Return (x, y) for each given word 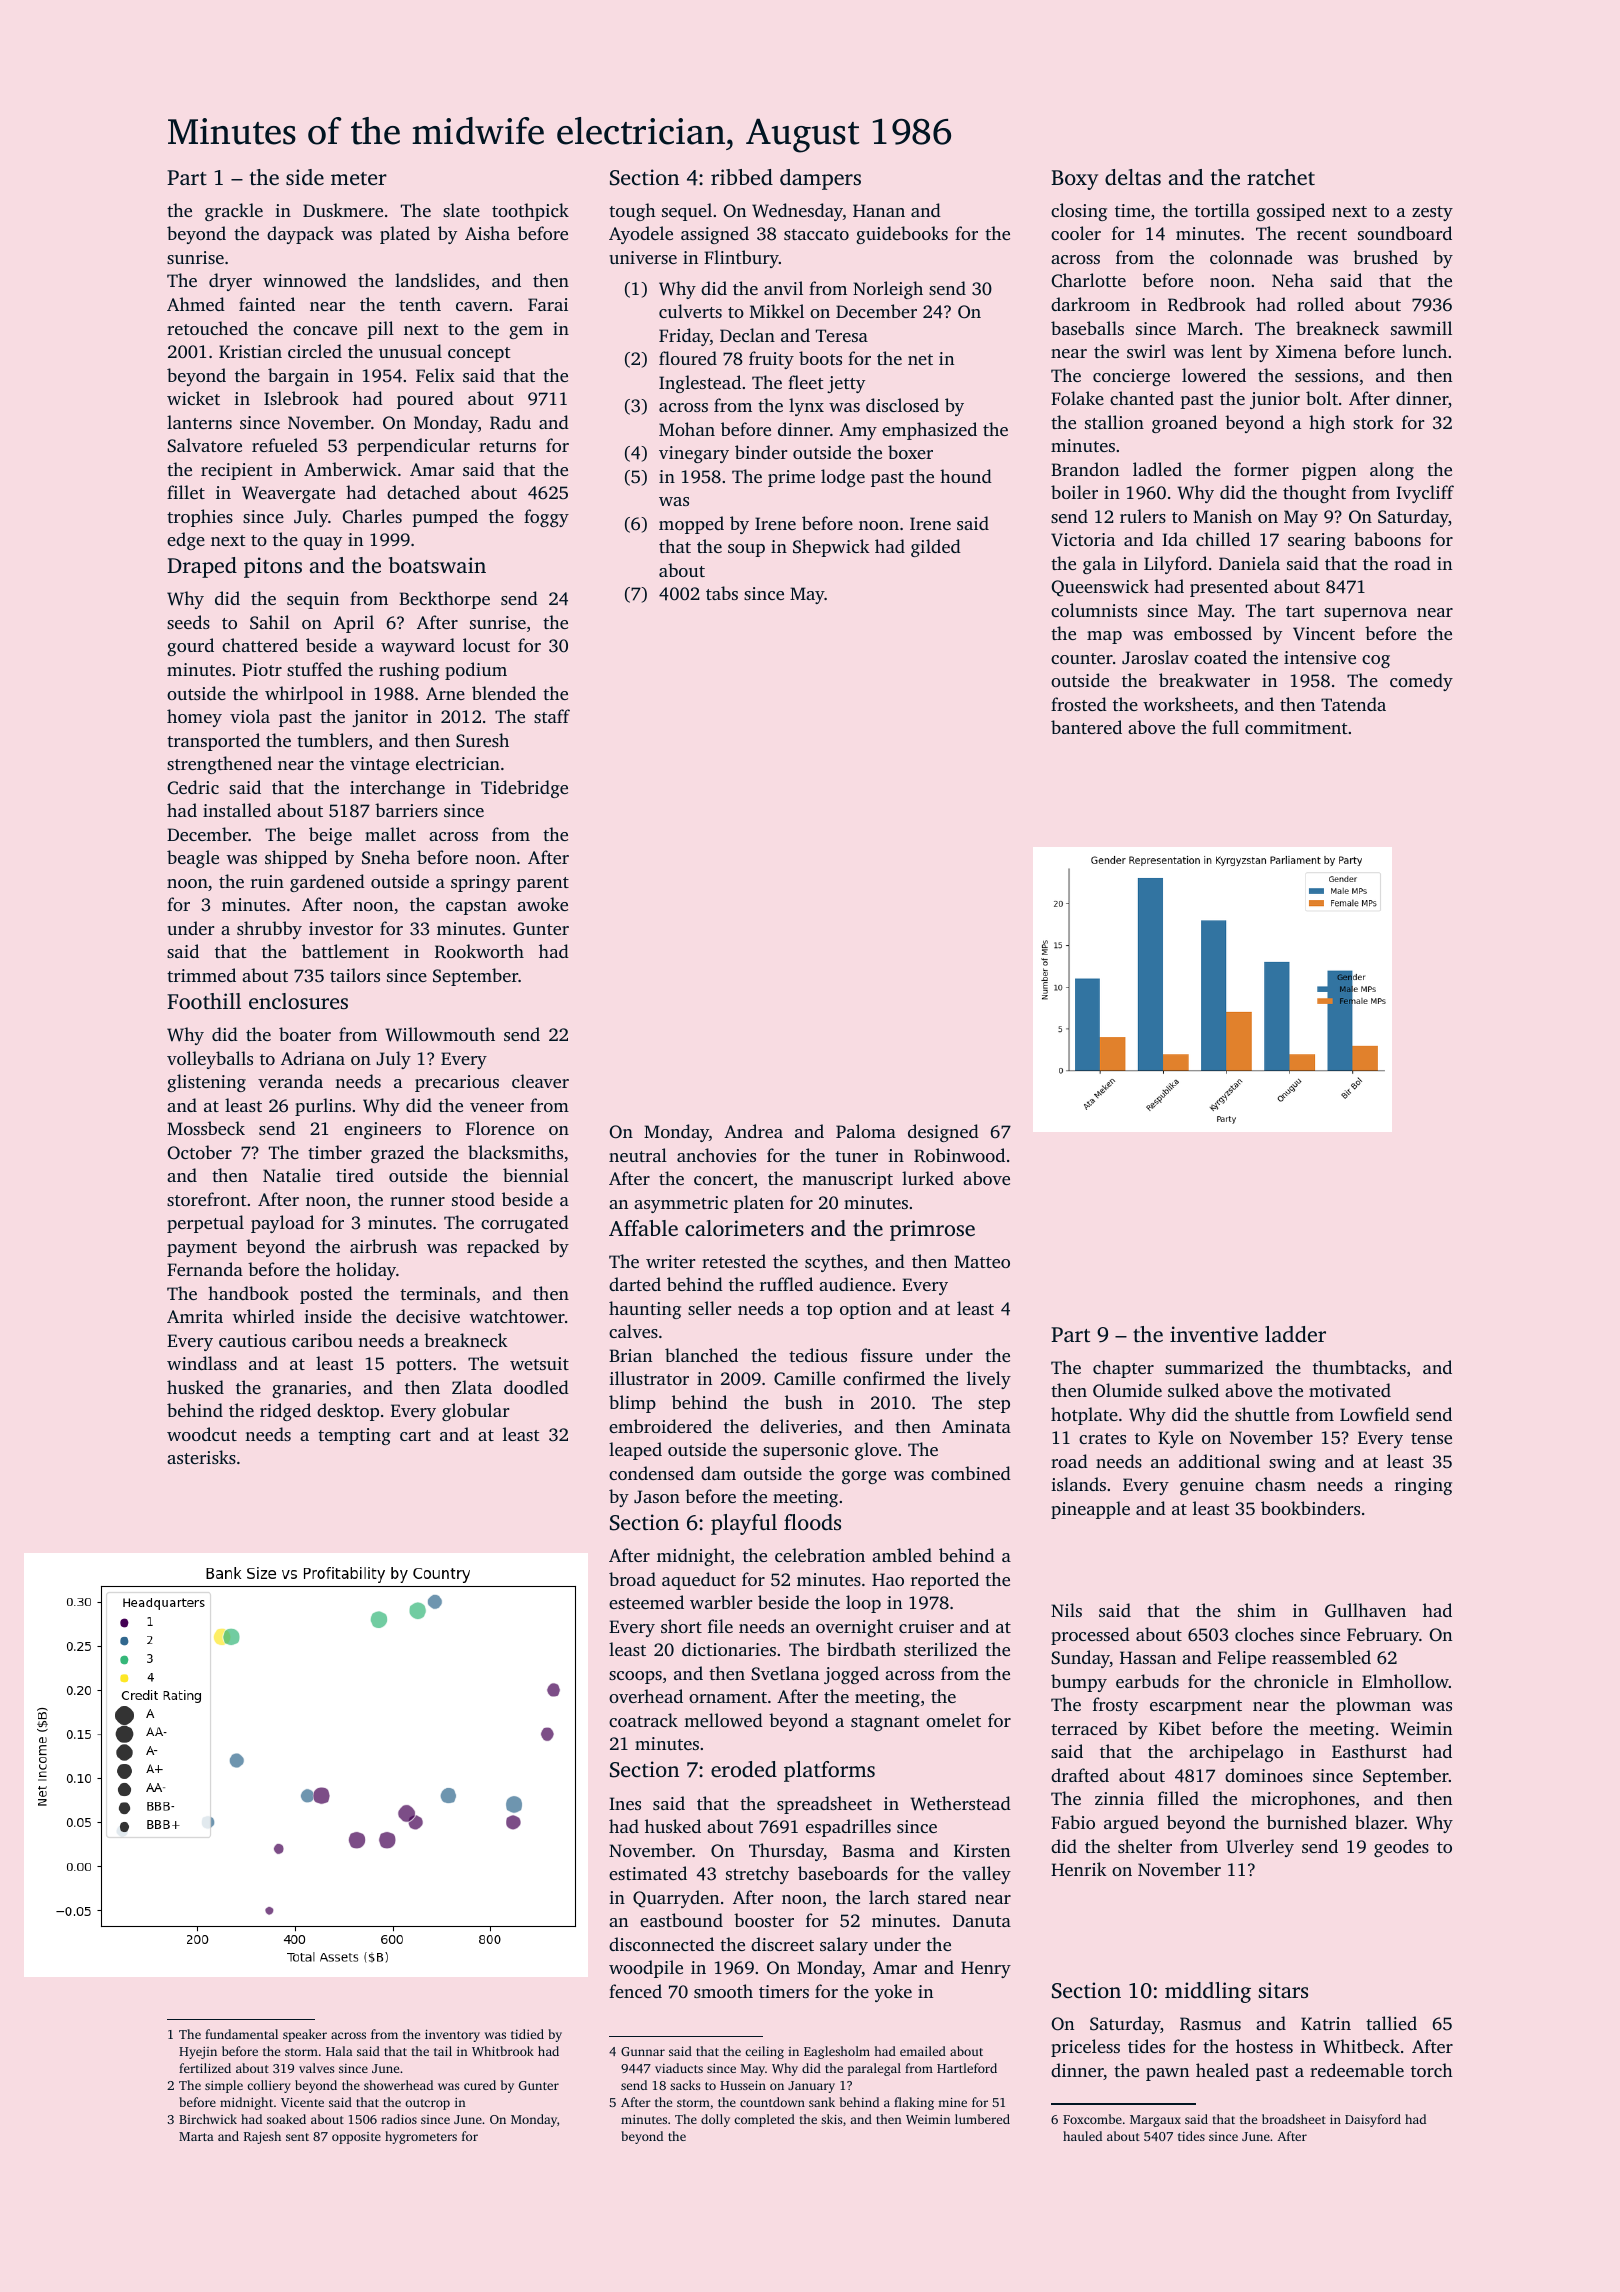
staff (552, 716)
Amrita (195, 1316)
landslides (435, 280)
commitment (1296, 727)
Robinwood (959, 1155)
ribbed (742, 177)
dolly (715, 2120)
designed (943, 1133)
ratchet (1281, 177)
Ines (625, 1803)
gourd (190, 647)
